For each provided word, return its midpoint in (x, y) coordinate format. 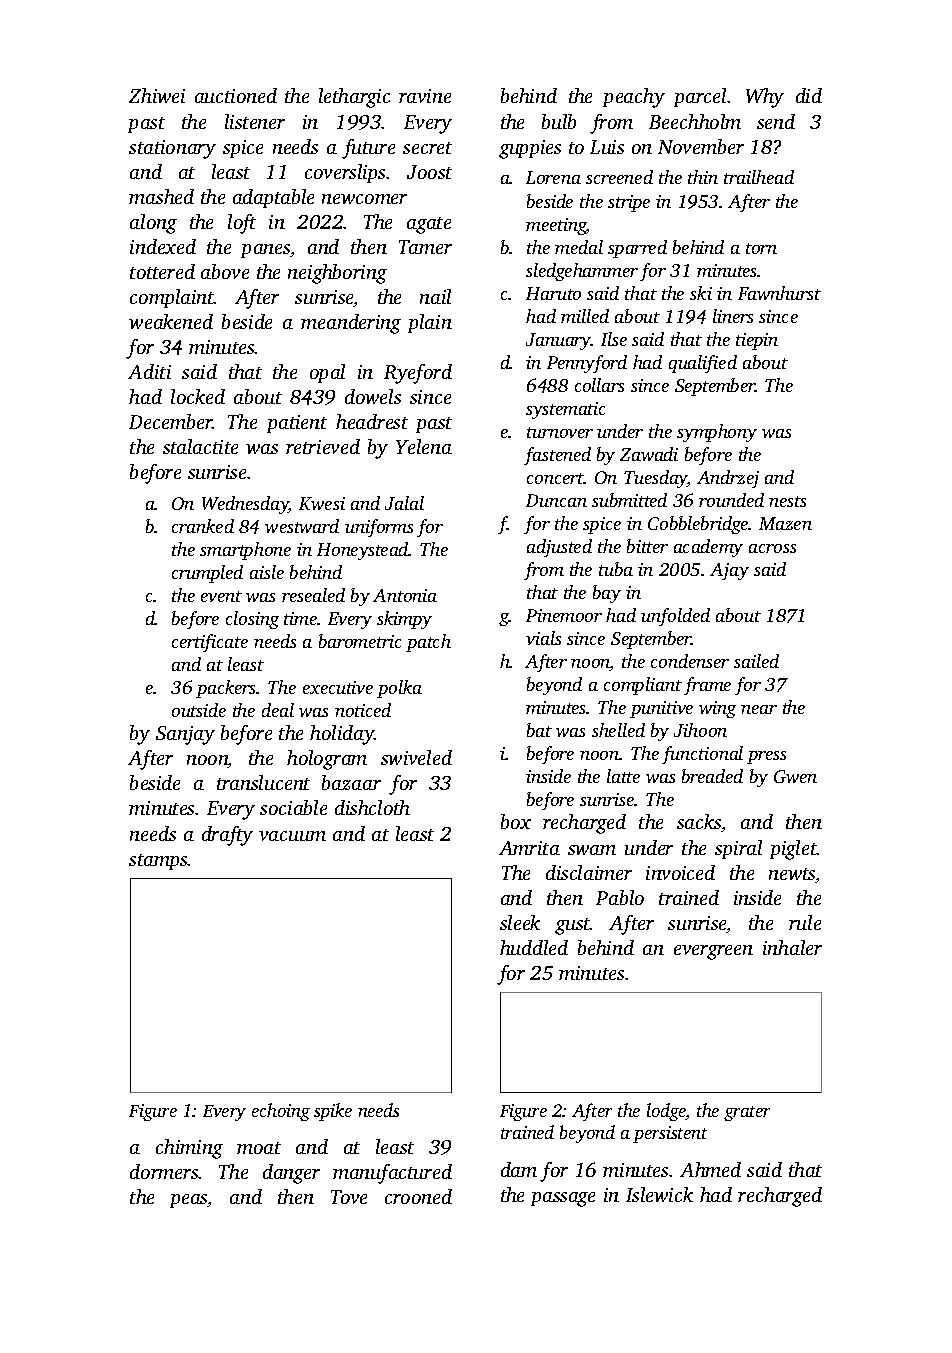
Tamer (425, 247)
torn (761, 248)
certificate (210, 643)
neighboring (337, 274)
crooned (418, 1196)
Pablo (620, 897)
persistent (670, 1134)
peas (189, 1201)
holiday (342, 735)
